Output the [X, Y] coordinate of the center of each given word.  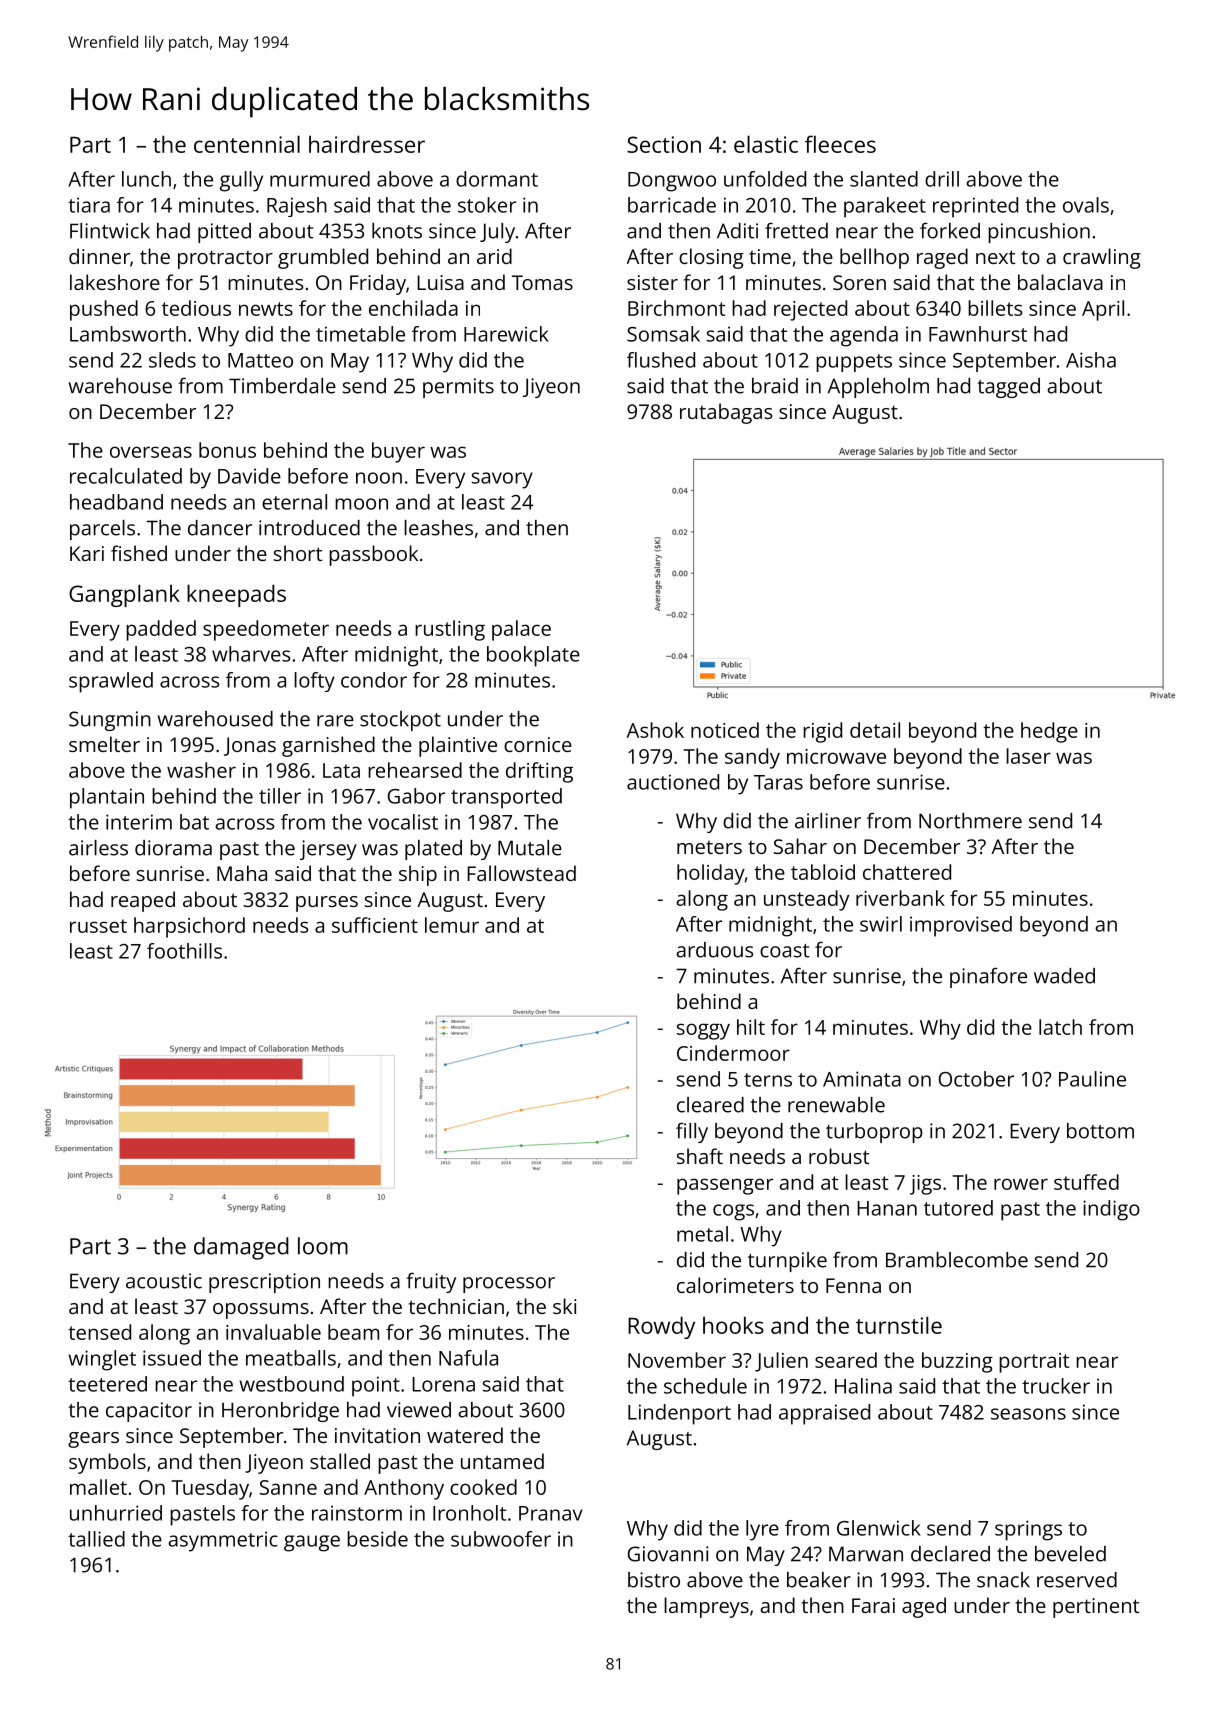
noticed [725, 730]
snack [1003, 1580]
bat [194, 822]
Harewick [506, 334]
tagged [1008, 388]
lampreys [706, 1607]
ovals [1086, 205]
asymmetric [223, 1541]
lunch [146, 179]
